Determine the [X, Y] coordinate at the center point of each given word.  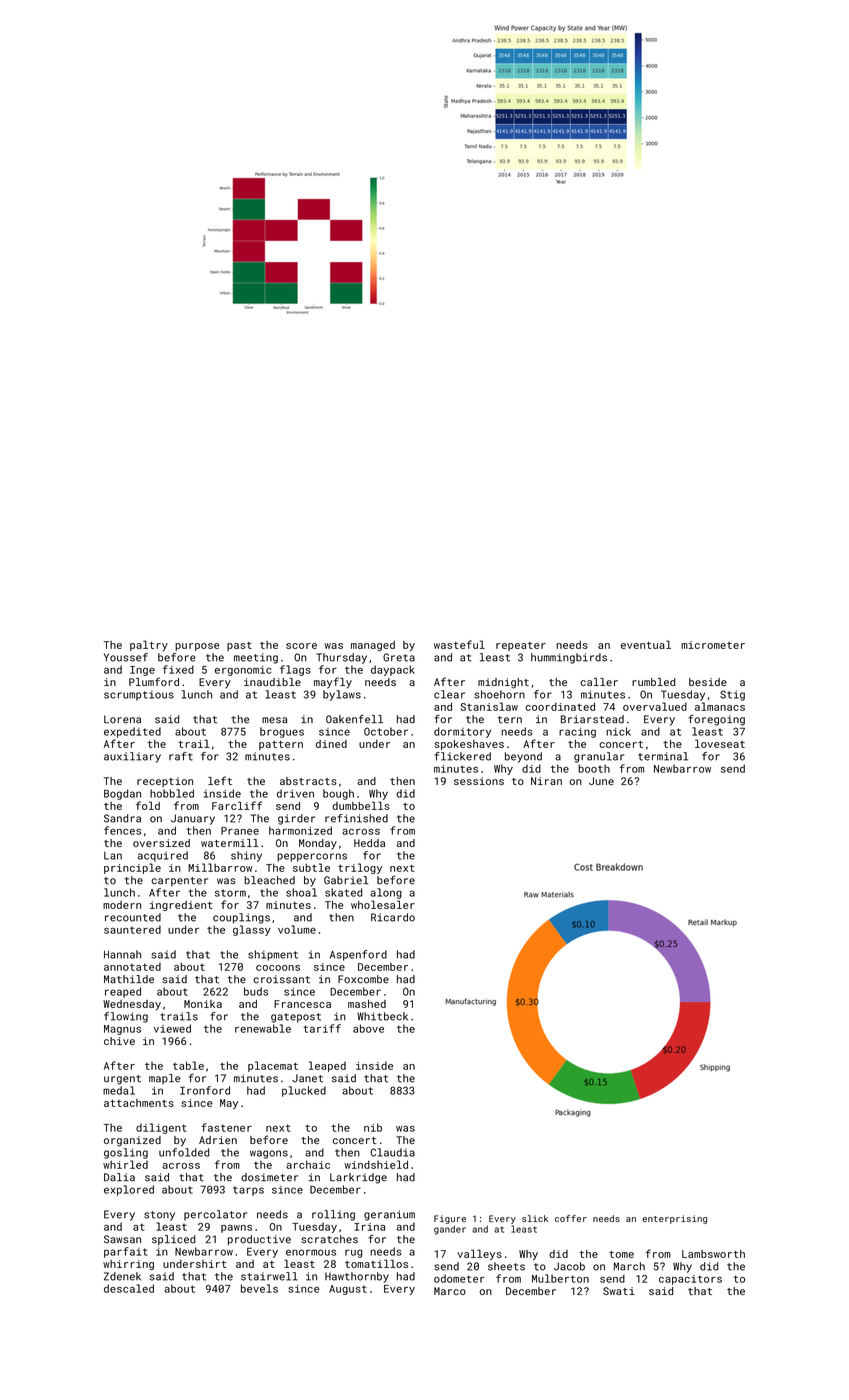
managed [373, 646]
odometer [459, 1278]
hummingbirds [569, 658]
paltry [149, 645]
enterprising [674, 1219]
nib [373, 1127]
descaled [129, 1288]
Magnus [122, 1030]
